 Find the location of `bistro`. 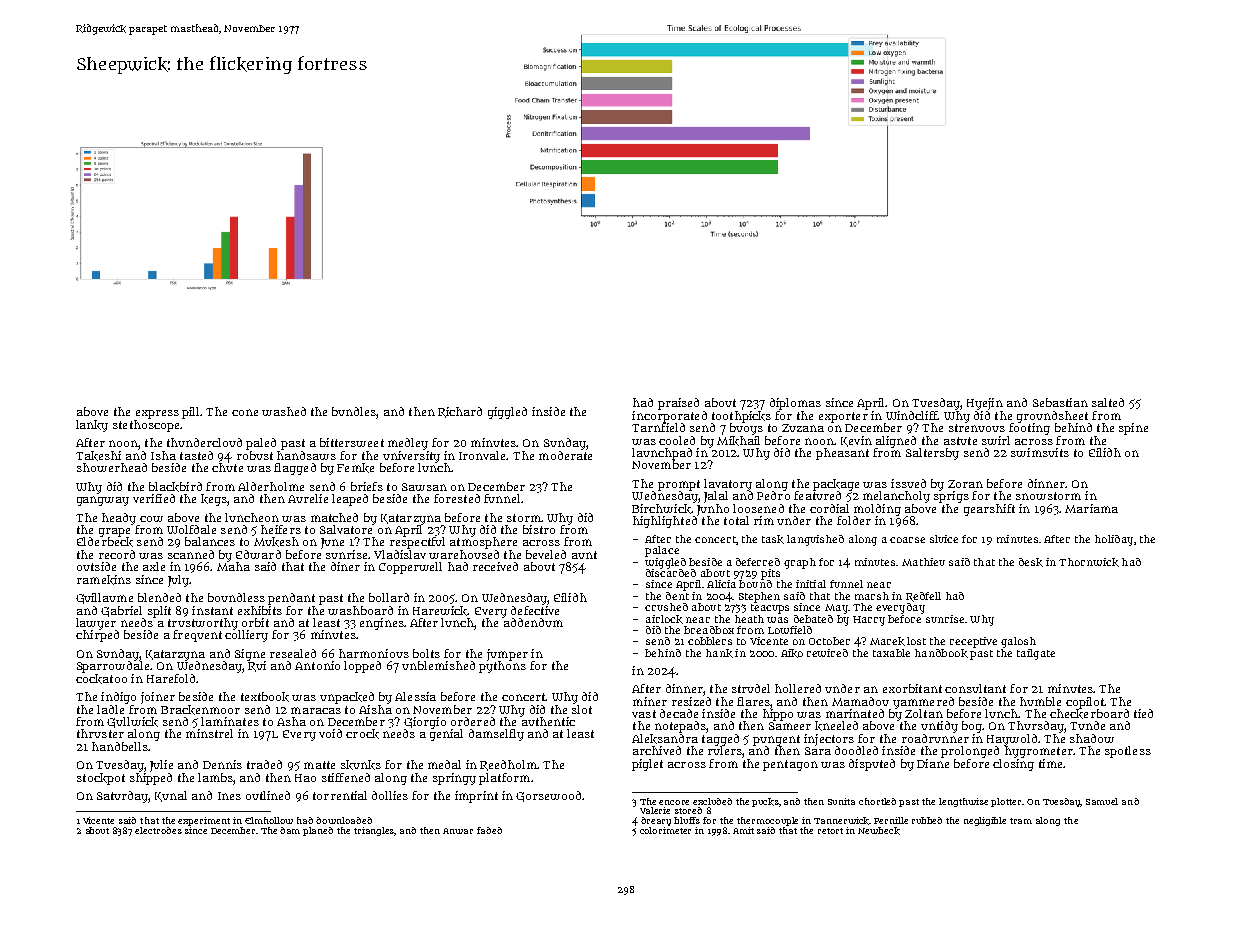

bistro is located at coordinates (539, 529).
